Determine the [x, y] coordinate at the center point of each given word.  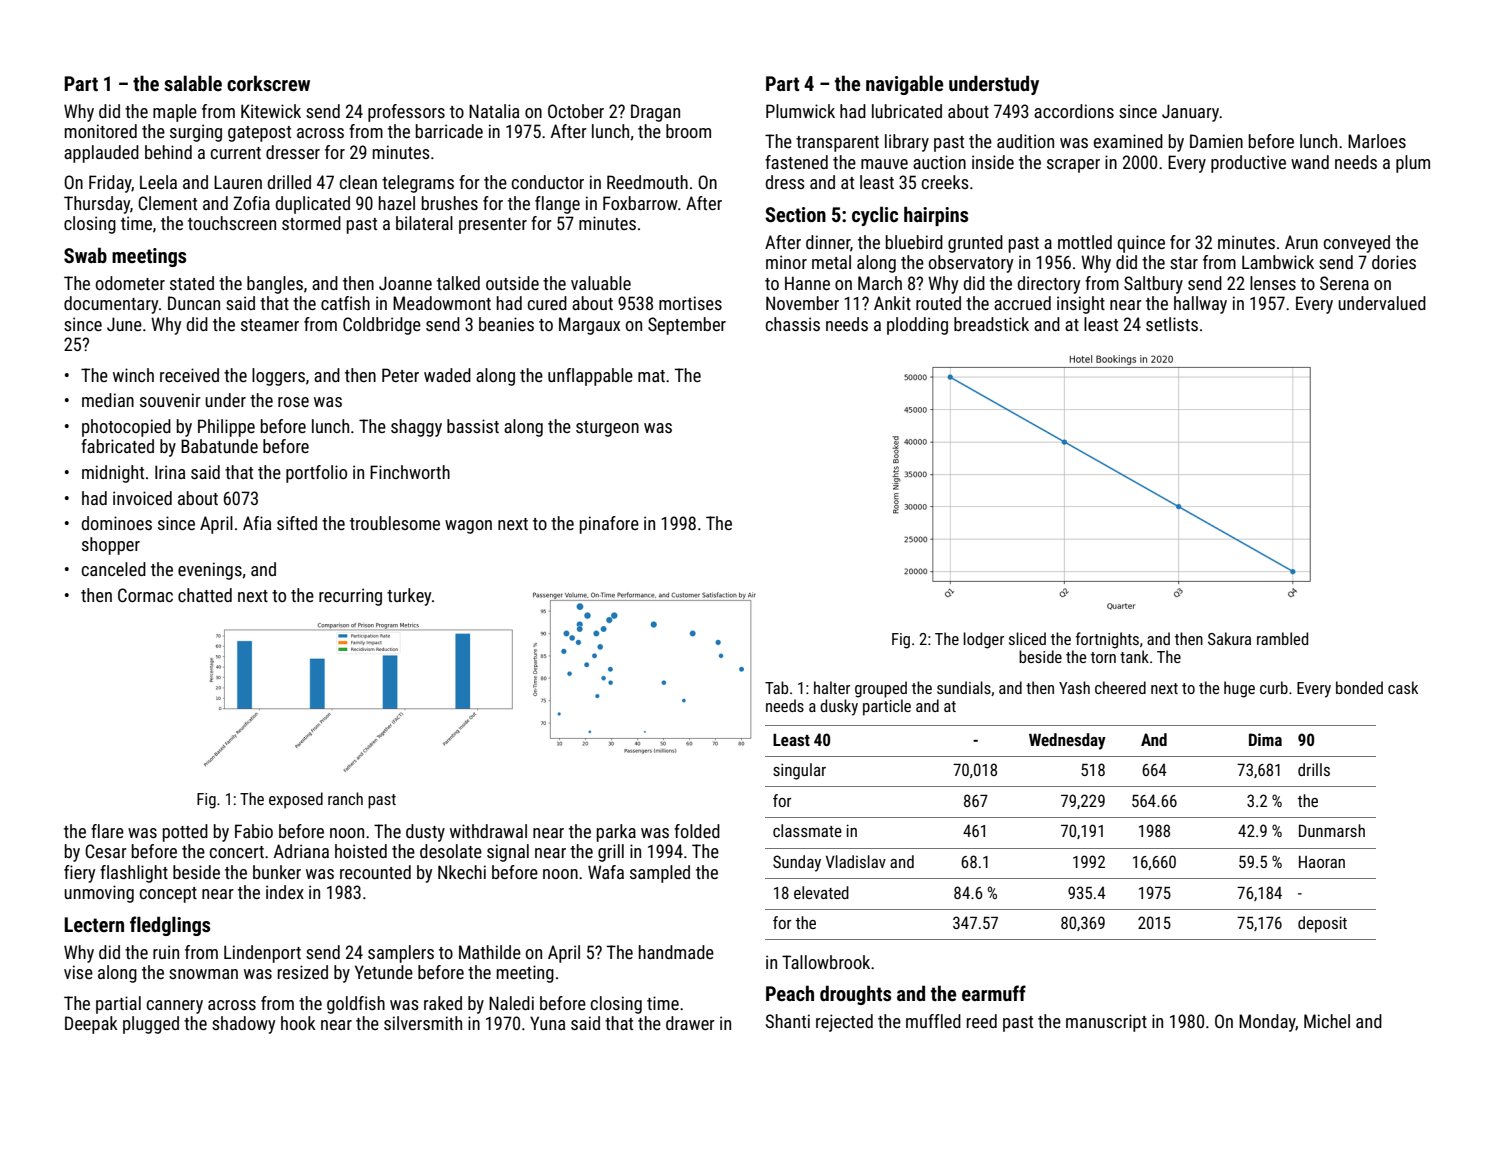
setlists [1172, 324]
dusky [839, 707]
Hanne [807, 283]
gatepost [259, 134]
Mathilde [490, 952]
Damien [1216, 141]
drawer [690, 1023]
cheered [1120, 687]
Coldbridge [382, 326]
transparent [837, 144]
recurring [350, 597]
